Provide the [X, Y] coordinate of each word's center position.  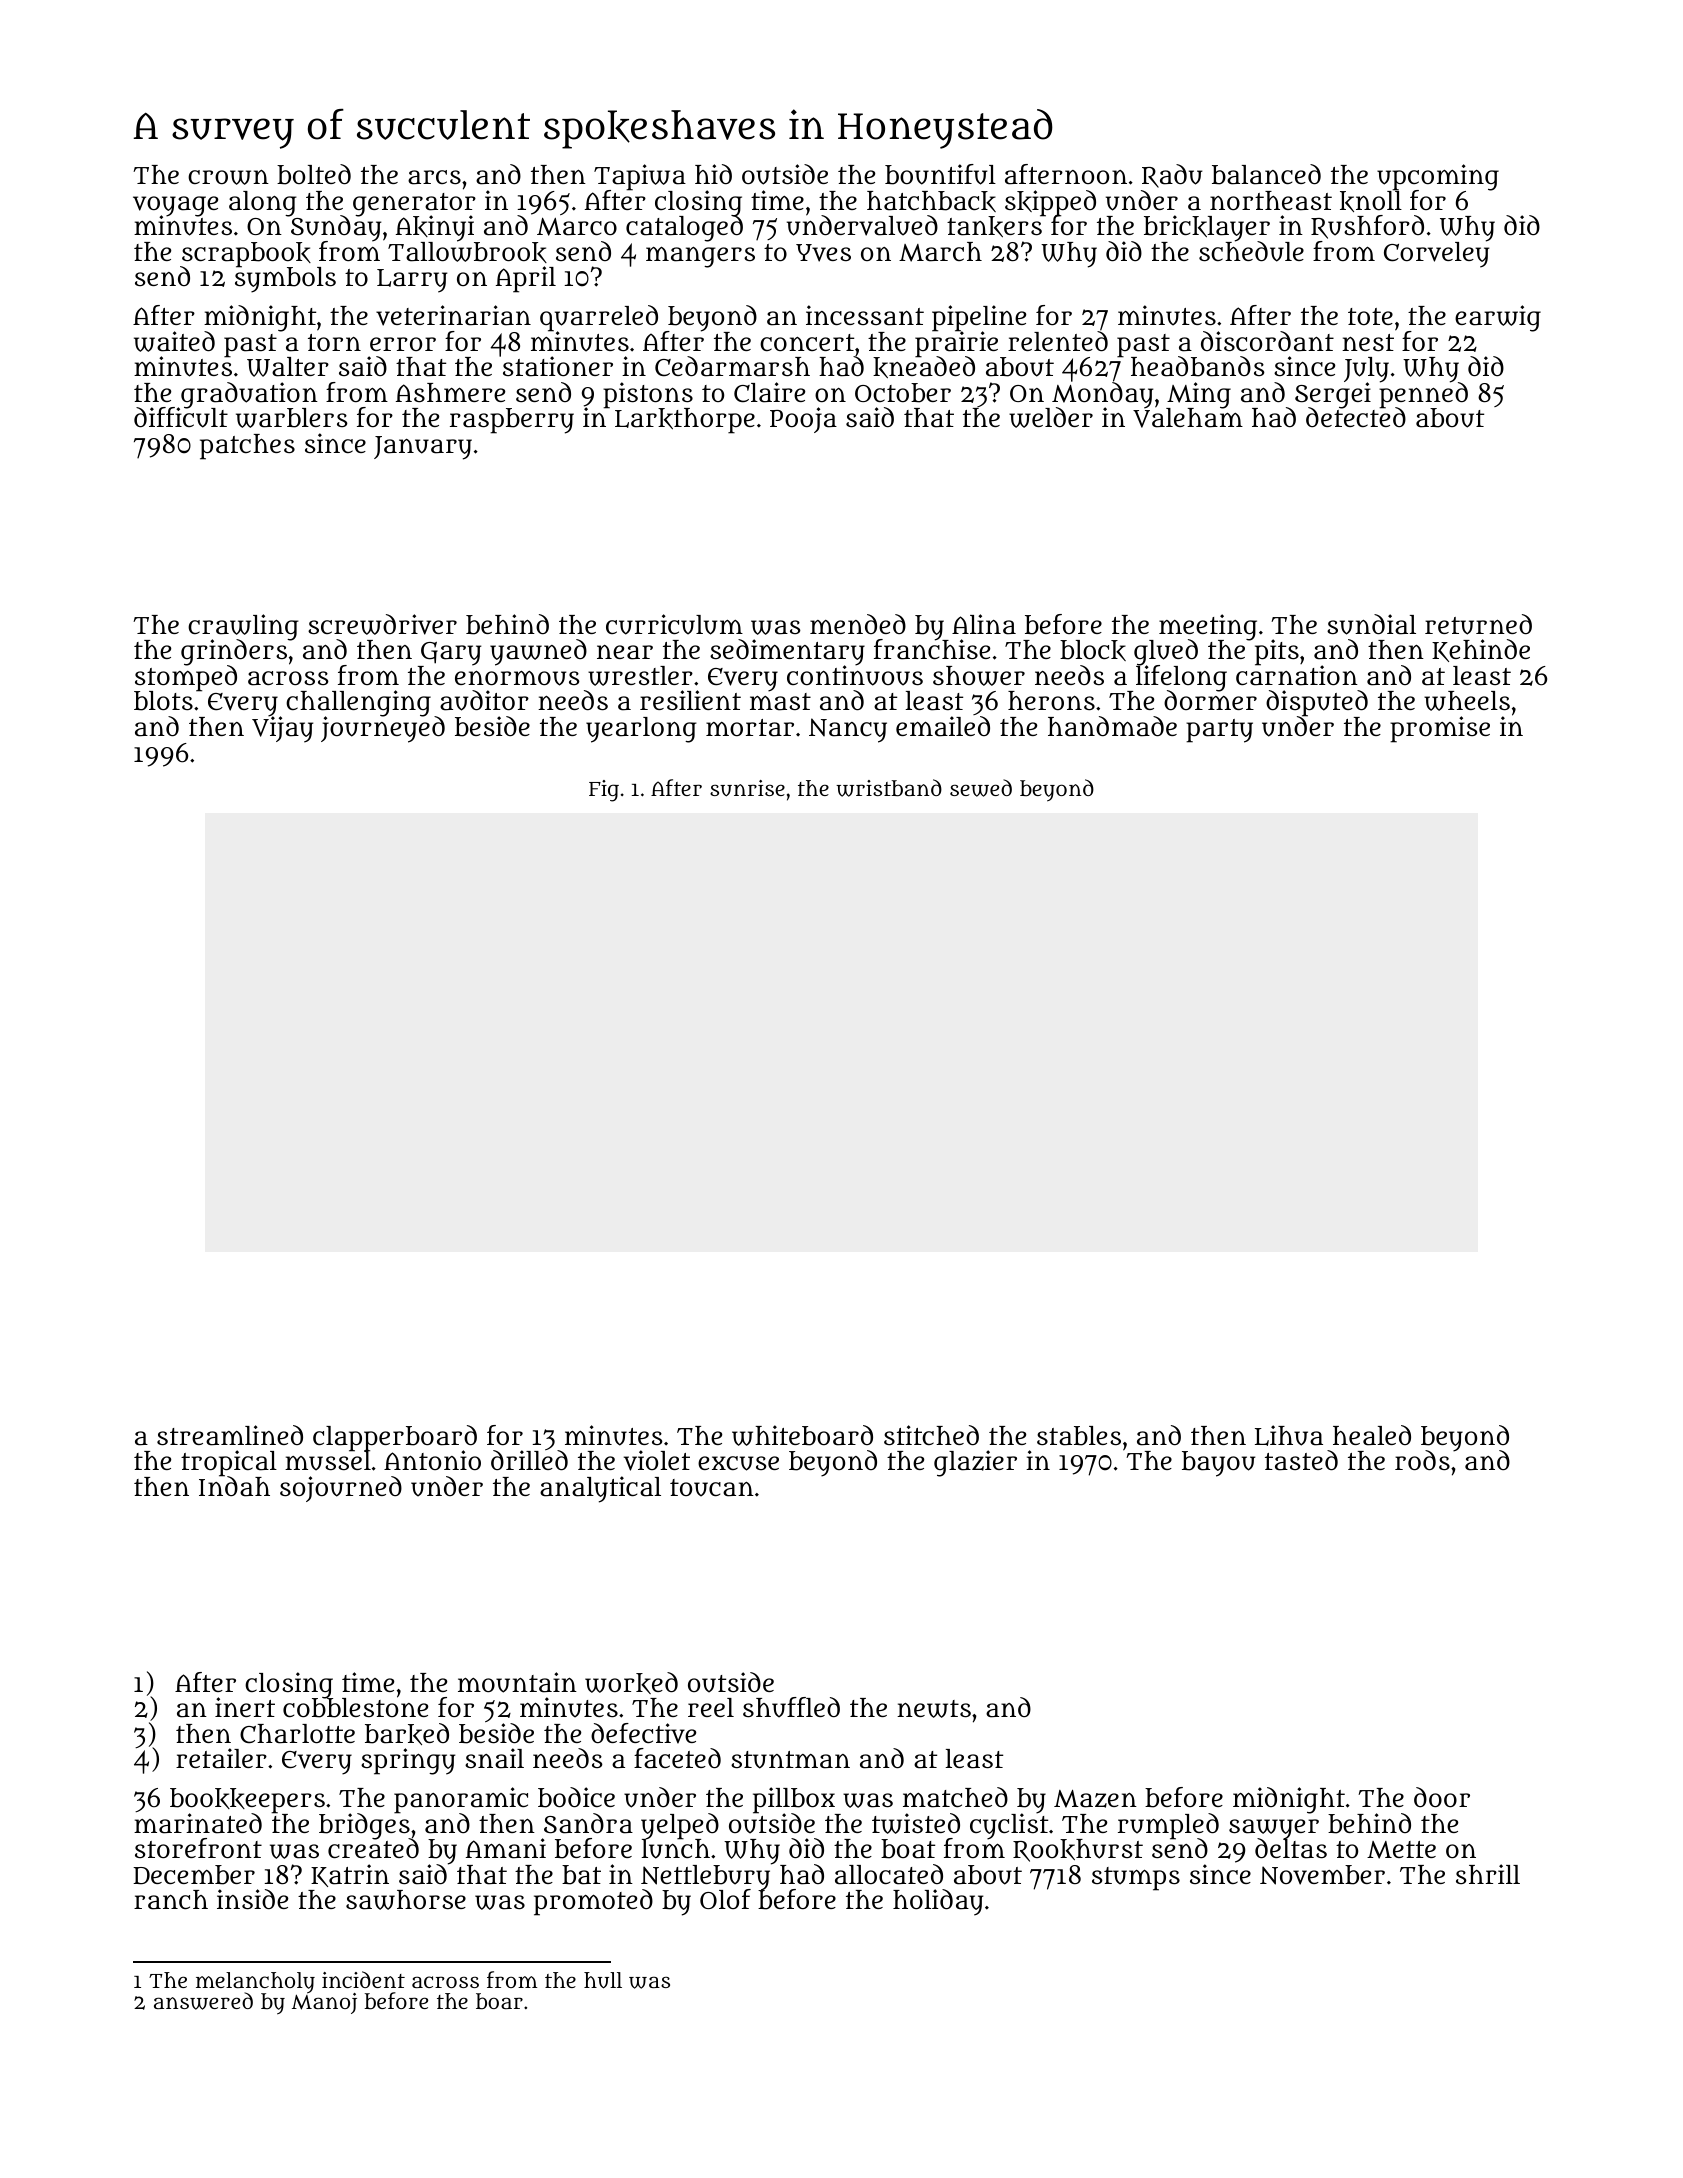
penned [1423, 395]
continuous [855, 676]
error [403, 344]
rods [1422, 1460]
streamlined [230, 1435]
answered [203, 2001]
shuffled [791, 1707]
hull [603, 1980]
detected [1356, 417]
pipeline [979, 318]
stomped [185, 679]
